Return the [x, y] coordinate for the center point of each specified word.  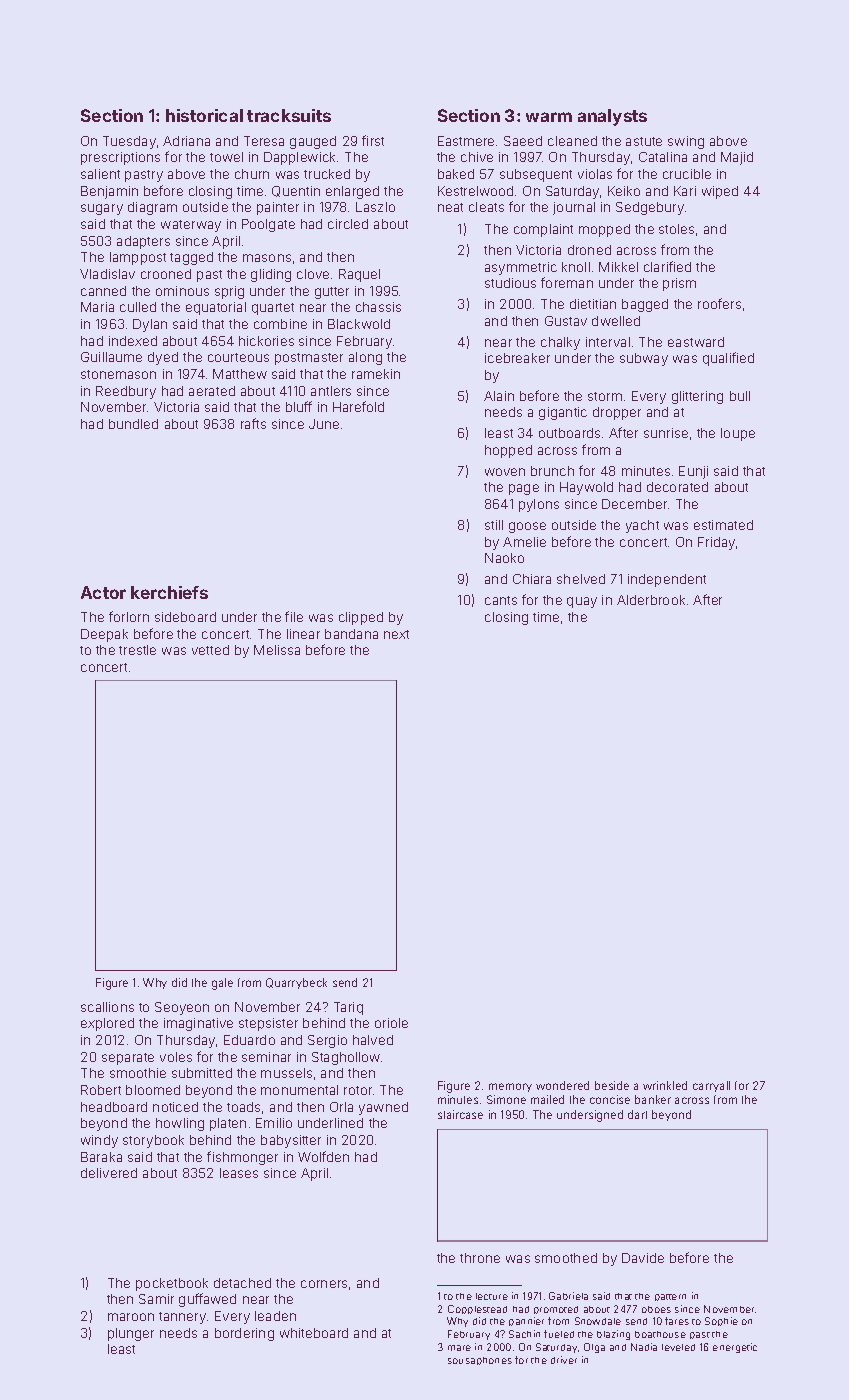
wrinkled [665, 1085]
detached [242, 1283]
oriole [391, 1023]
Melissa [277, 650]
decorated [677, 487]
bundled [133, 424]
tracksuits [289, 115]
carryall [711, 1086]
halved [373, 1040]
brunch [552, 471]
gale [222, 984]
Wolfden [323, 1156]
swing [686, 142]
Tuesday [129, 142]
